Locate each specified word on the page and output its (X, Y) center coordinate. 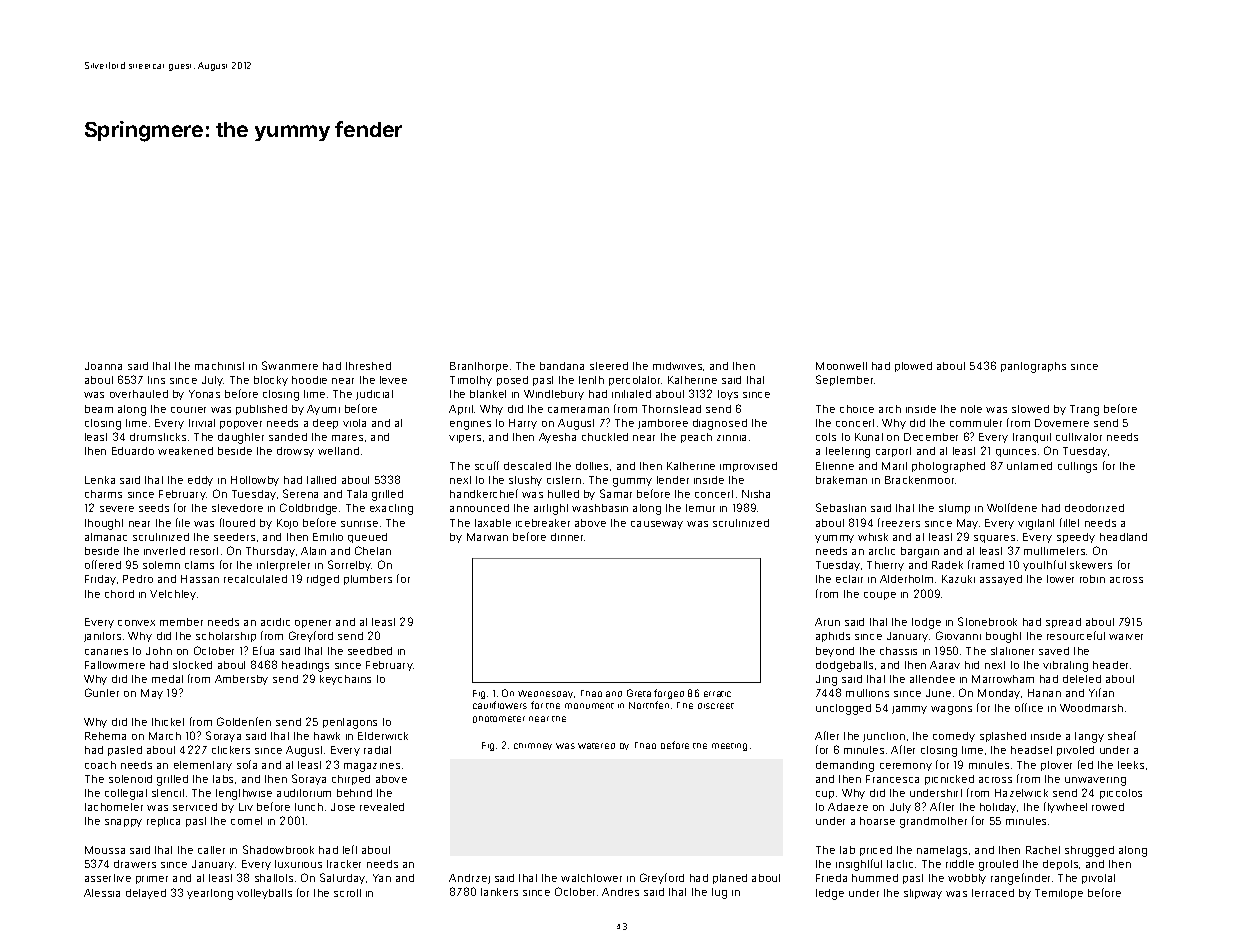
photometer (499, 719)
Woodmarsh (1091, 708)
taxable (493, 523)
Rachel (1043, 850)
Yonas (204, 394)
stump (954, 509)
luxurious (298, 864)
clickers (231, 750)
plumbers (368, 580)
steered (609, 366)
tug (719, 893)
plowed (913, 367)
